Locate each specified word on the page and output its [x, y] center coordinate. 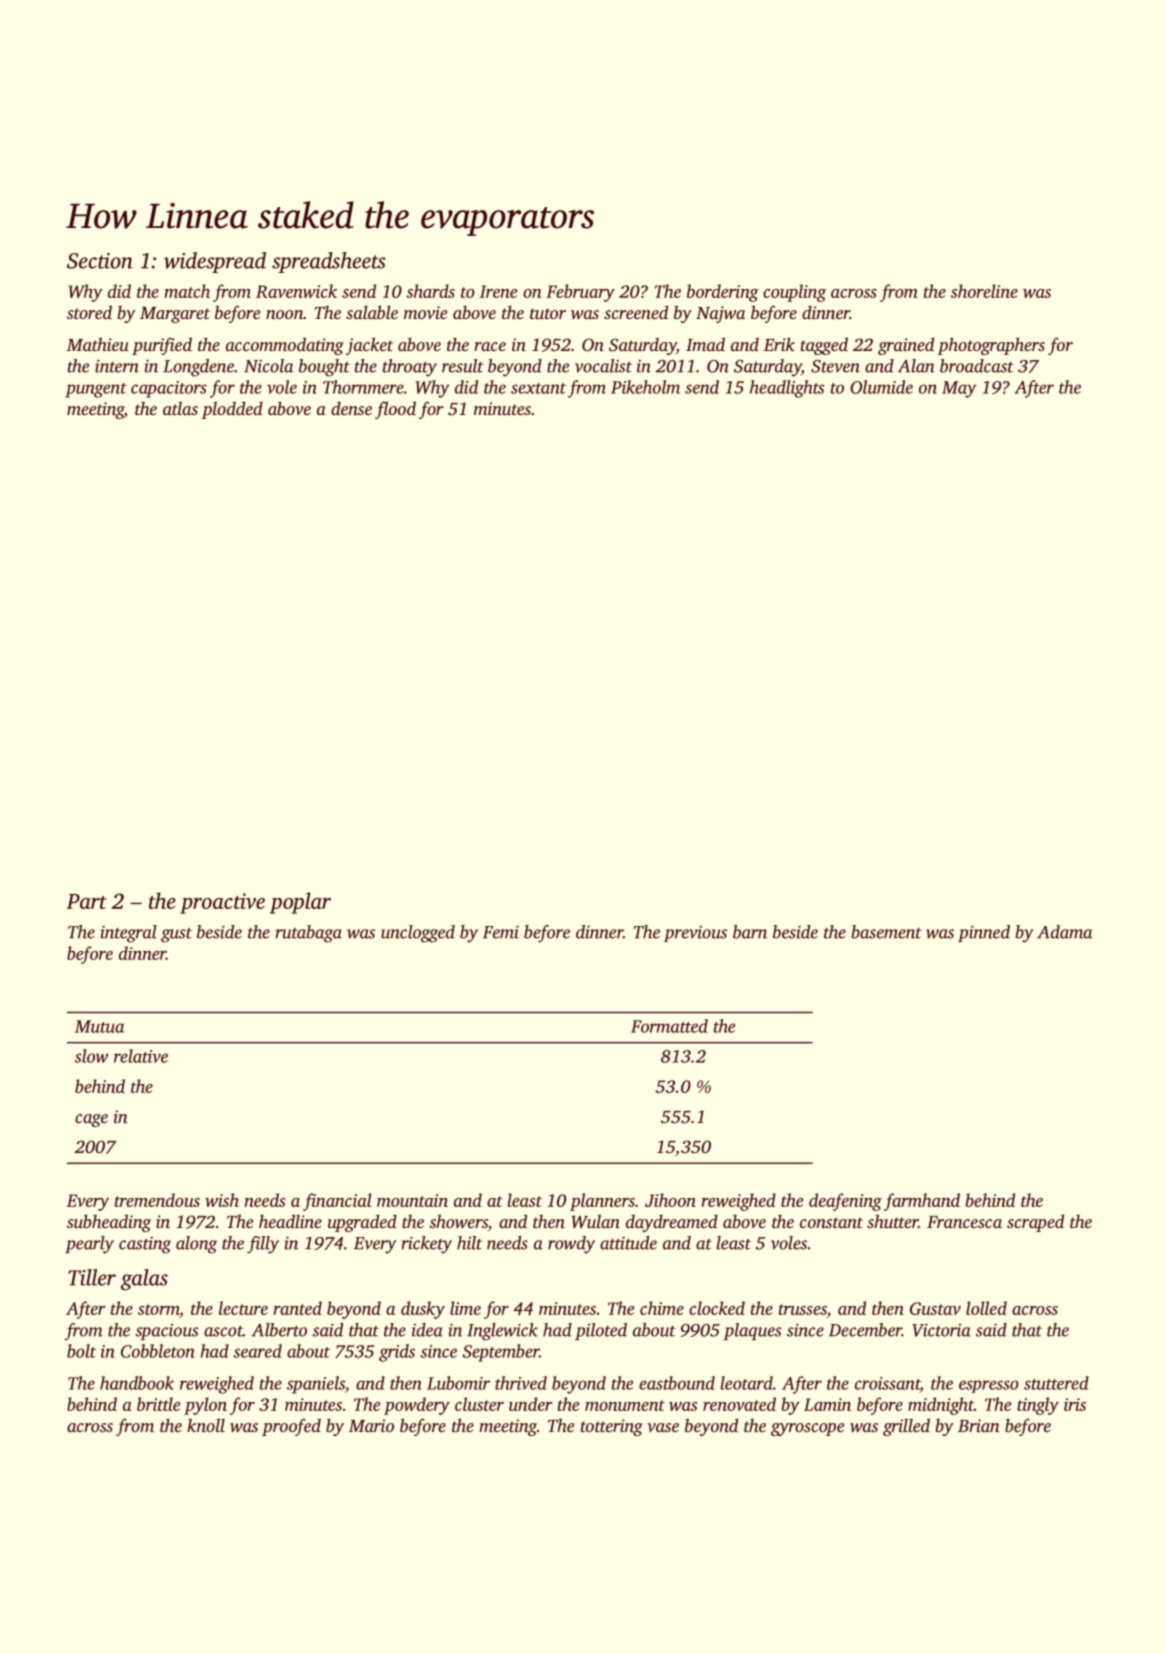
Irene [498, 291]
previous [695, 934]
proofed [291, 1427]
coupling [794, 293]
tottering [612, 1427]
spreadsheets [329, 262]
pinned [984, 933]
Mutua [99, 1026]
